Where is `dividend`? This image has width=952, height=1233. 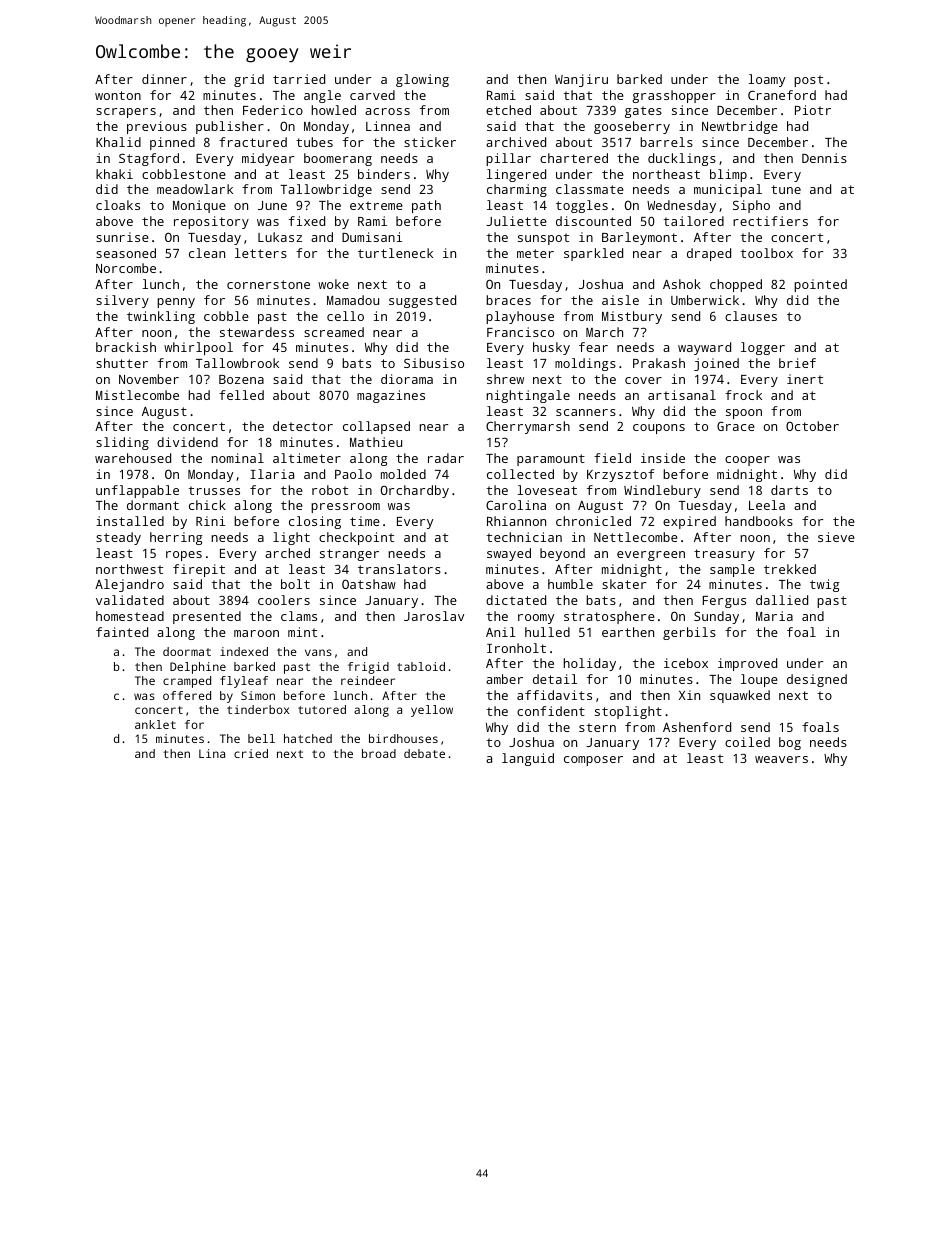 dividend is located at coordinates (187, 442).
